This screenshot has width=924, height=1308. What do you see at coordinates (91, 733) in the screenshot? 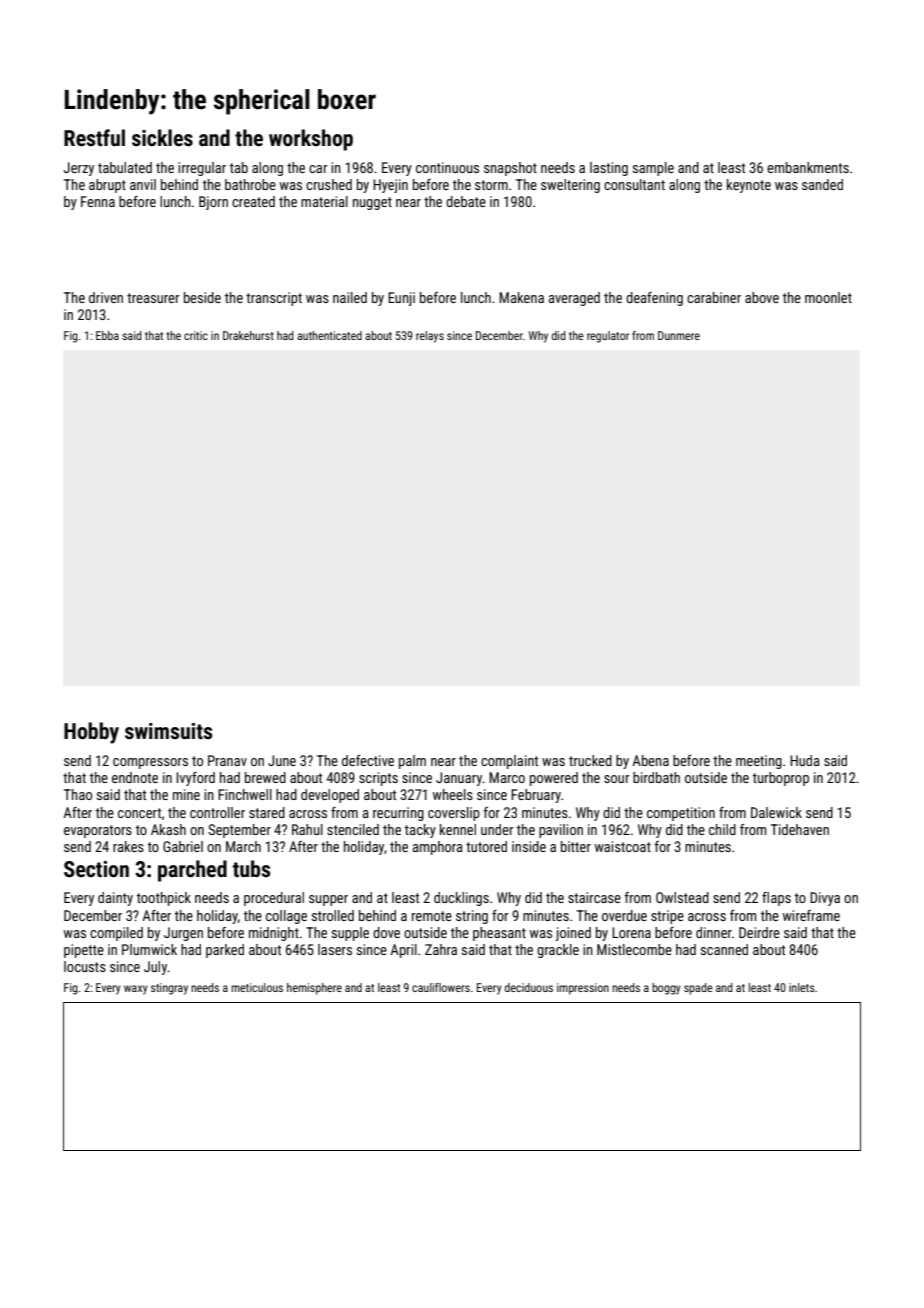
I see `Hobby` at bounding box center [91, 733].
